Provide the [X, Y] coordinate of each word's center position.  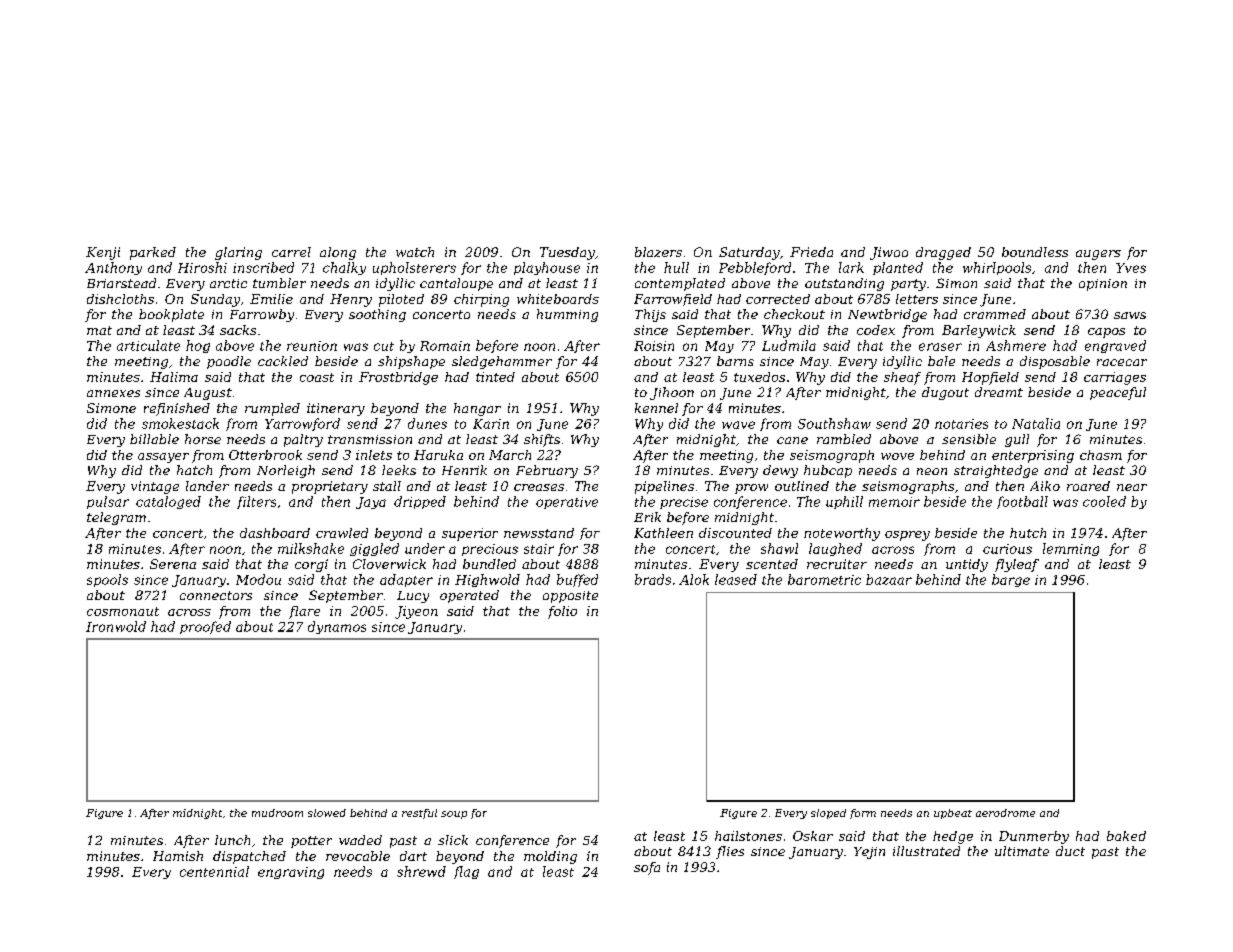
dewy [780, 471]
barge [1011, 580]
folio [562, 612]
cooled [1104, 501]
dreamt [999, 392]
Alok [694, 579]
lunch [232, 840]
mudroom [277, 813]
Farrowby [262, 315]
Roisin [654, 346]
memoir [894, 502]
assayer [163, 458]
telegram [116, 518]
